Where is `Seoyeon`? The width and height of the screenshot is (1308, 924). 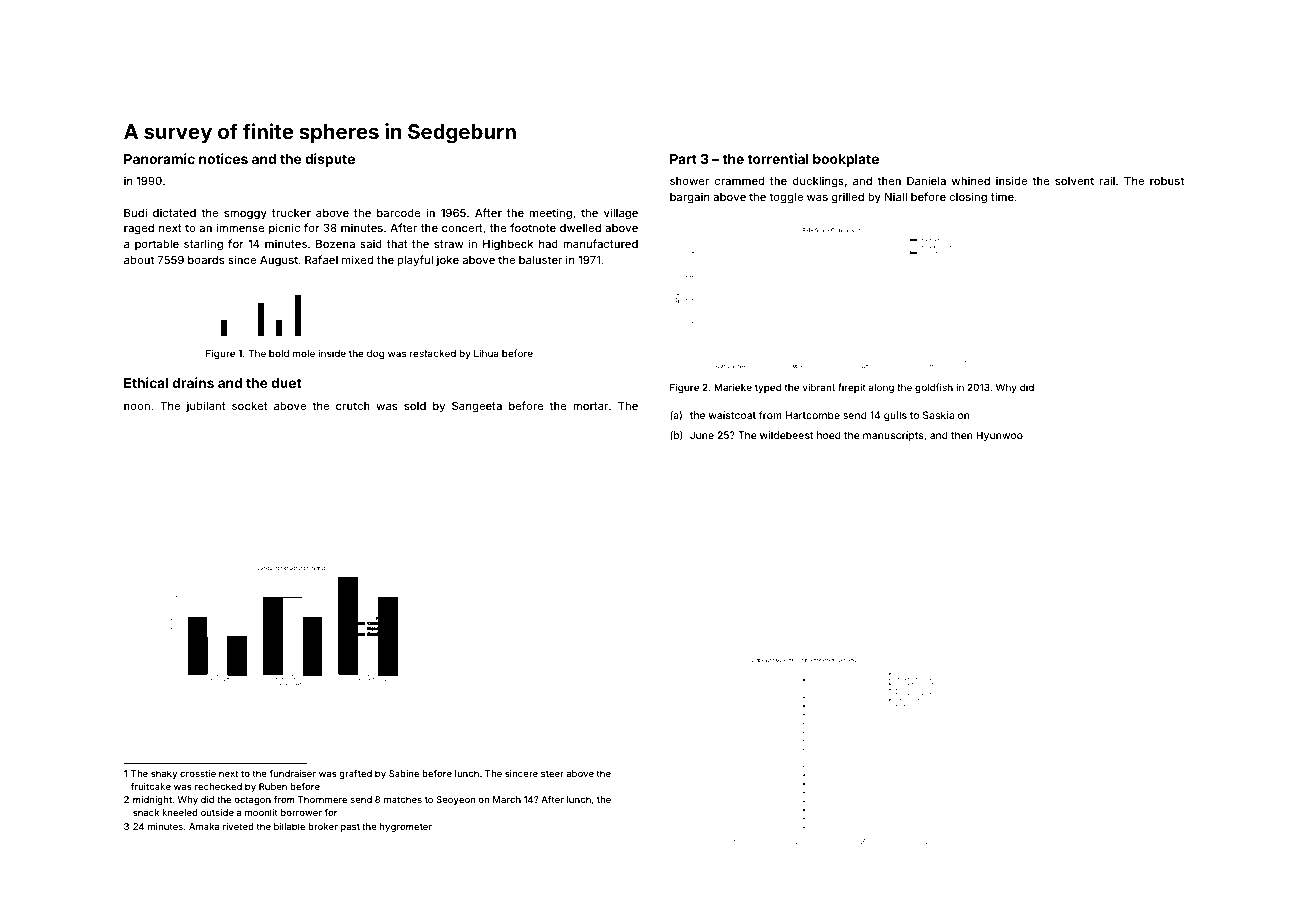 Seoyeon is located at coordinates (456, 800).
